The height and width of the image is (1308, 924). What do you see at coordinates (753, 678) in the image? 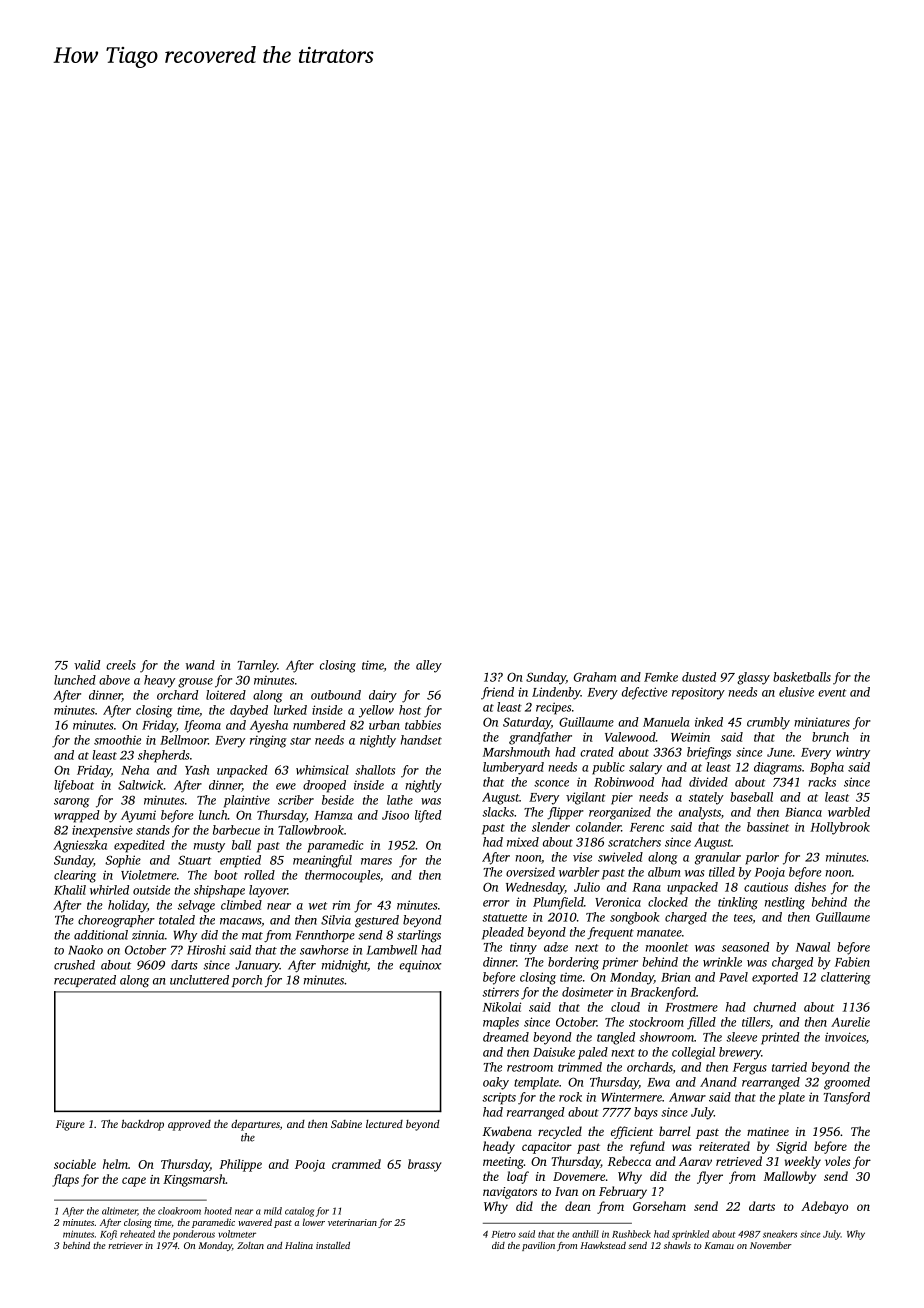
I see `glassy` at bounding box center [753, 678].
